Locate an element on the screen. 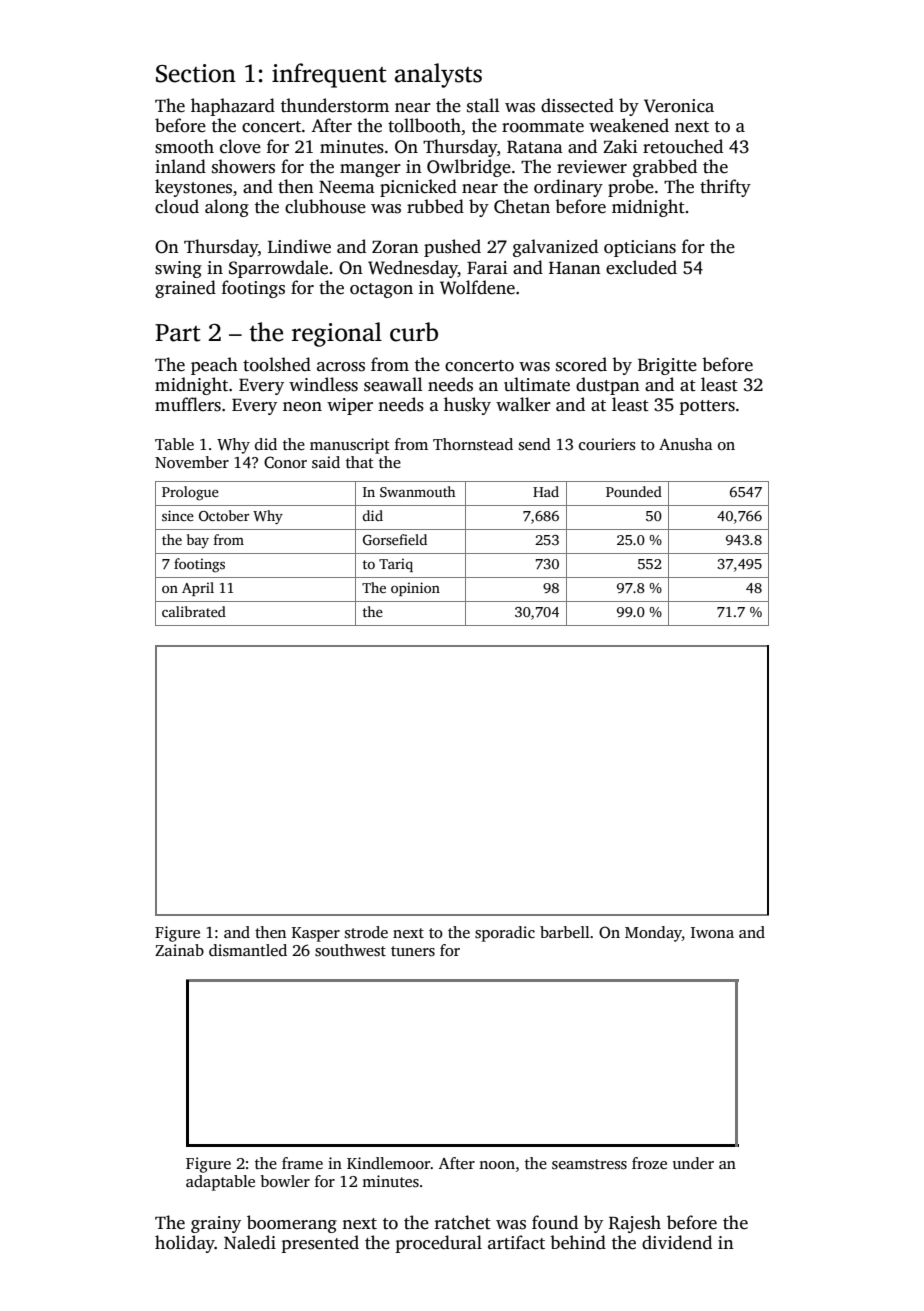 This screenshot has height=1311, width=924. dismantled is located at coordinates (248, 950).
